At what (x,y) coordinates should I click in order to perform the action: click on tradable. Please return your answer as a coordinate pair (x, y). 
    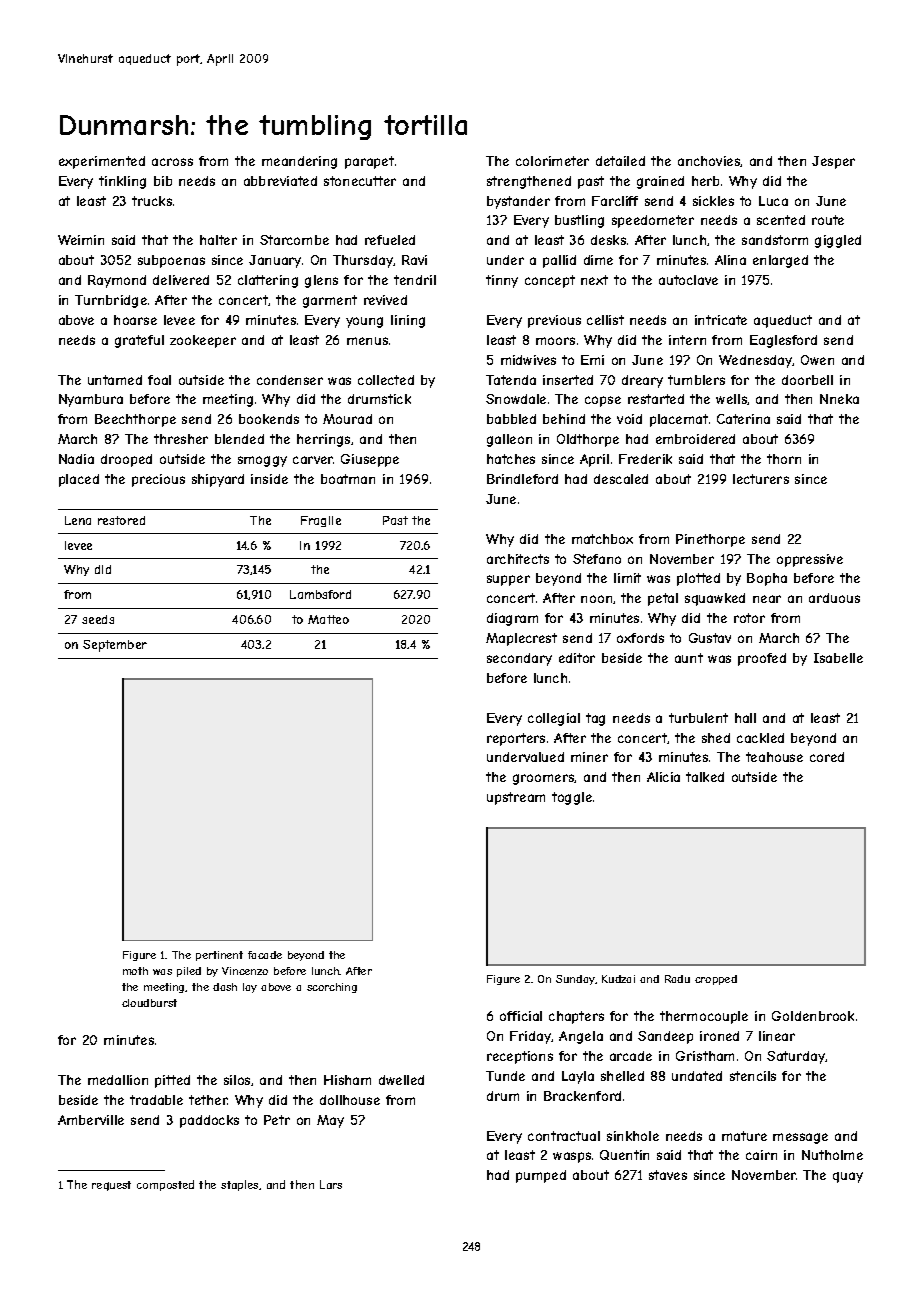
    Looking at the image, I should click on (156, 1100).
